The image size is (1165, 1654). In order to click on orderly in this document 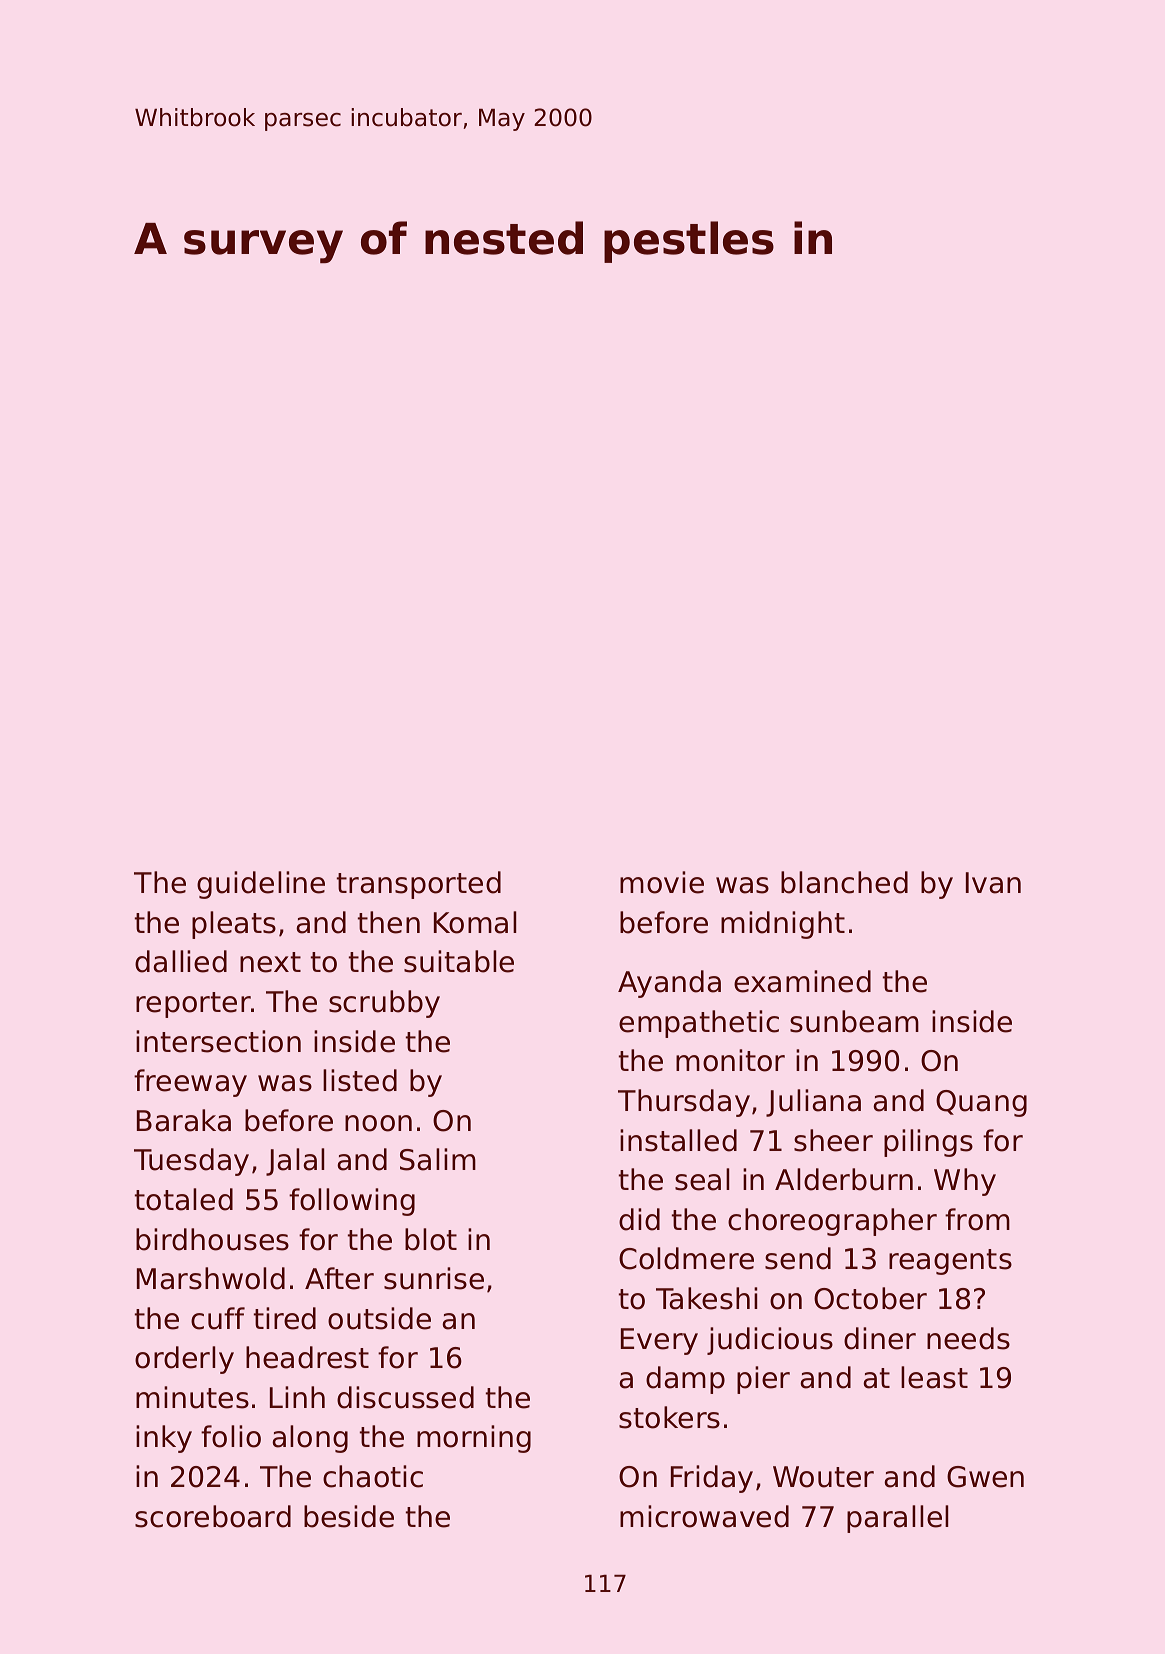, I will do `click(184, 1360)`.
